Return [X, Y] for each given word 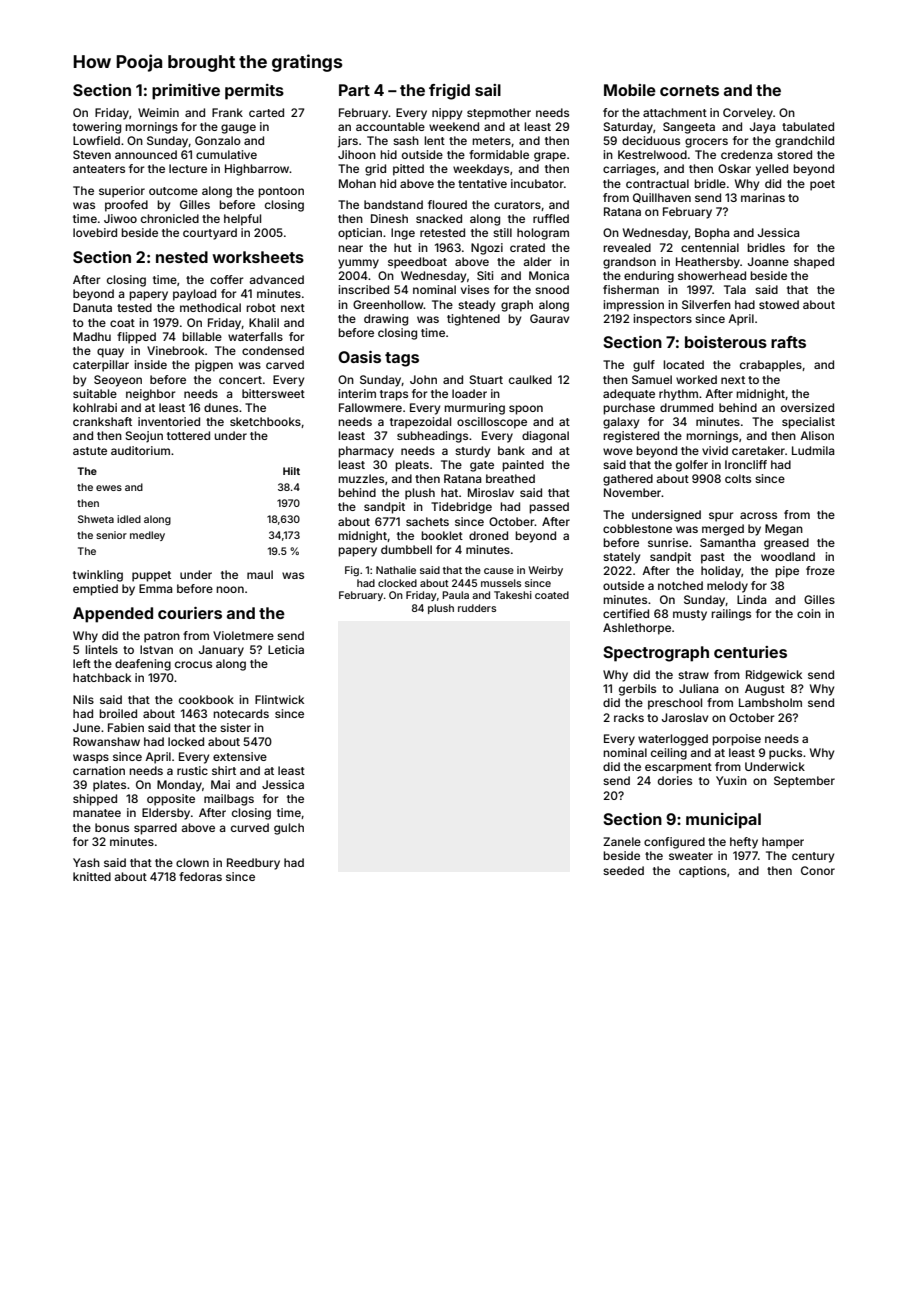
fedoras [200, 876]
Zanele [622, 841]
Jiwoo [120, 218]
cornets [689, 90]
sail [488, 90]
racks [629, 717]
